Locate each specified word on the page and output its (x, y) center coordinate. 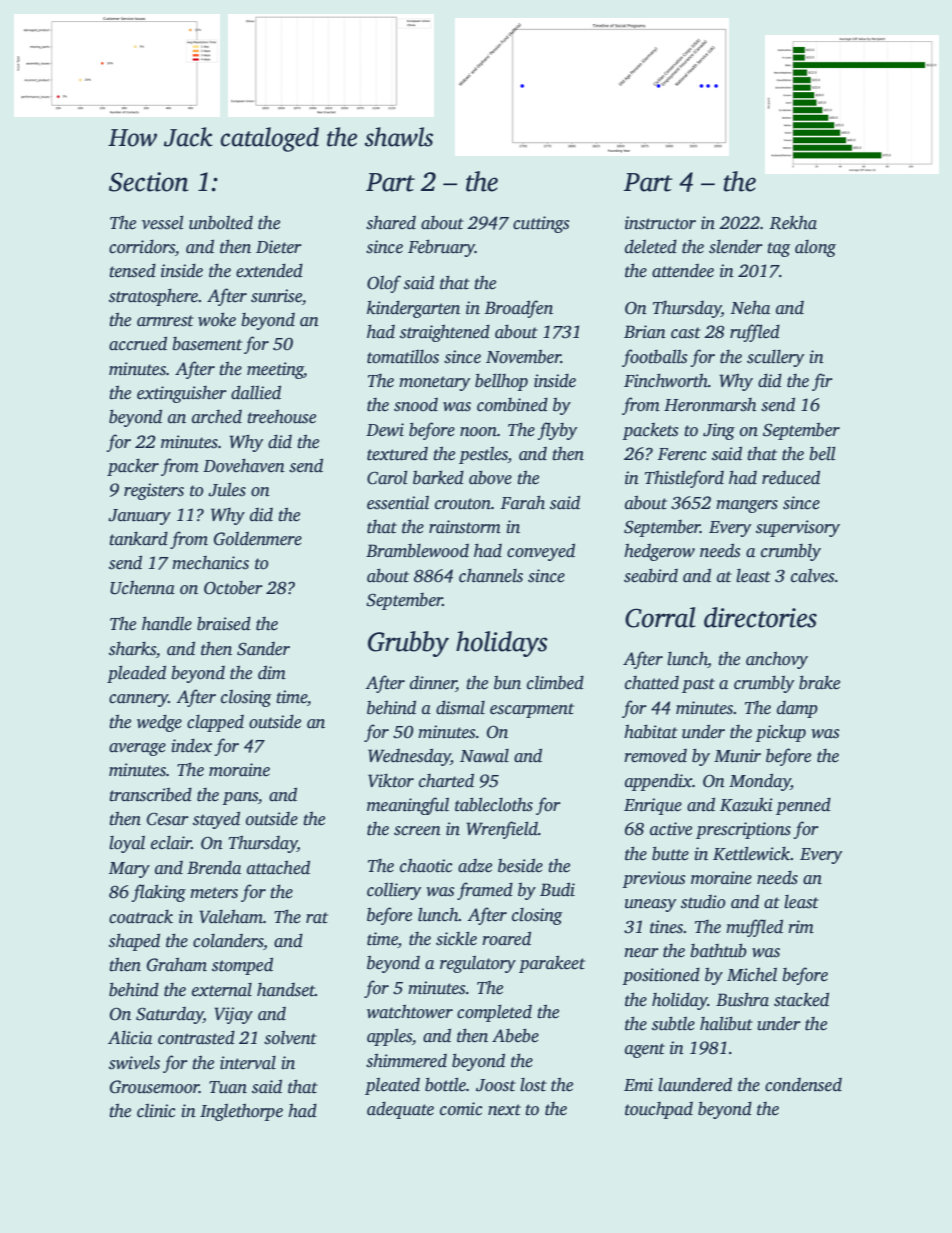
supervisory (798, 528)
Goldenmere (258, 539)
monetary (434, 383)
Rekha (793, 222)
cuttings (541, 224)
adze (475, 866)
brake (819, 682)
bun (507, 682)
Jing (719, 431)
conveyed (541, 552)
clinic (156, 1111)
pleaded (136, 674)
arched (217, 417)
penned (803, 806)
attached (278, 867)
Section (149, 182)
